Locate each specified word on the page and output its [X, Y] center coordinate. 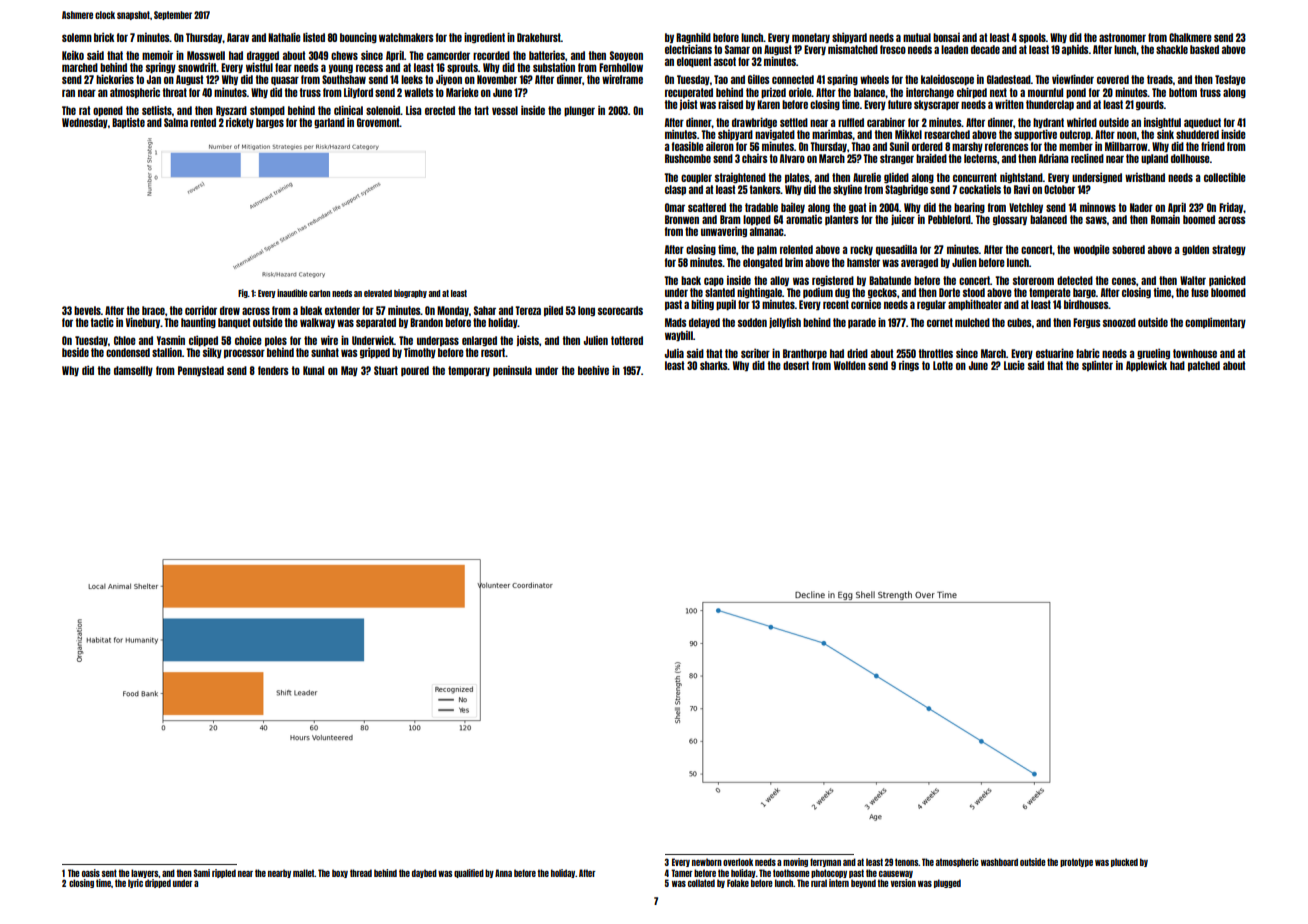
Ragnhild [693, 37]
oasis [91, 873]
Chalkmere [1190, 37]
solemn [77, 37]
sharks [714, 365]
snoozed [1119, 322]
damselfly [133, 371]
